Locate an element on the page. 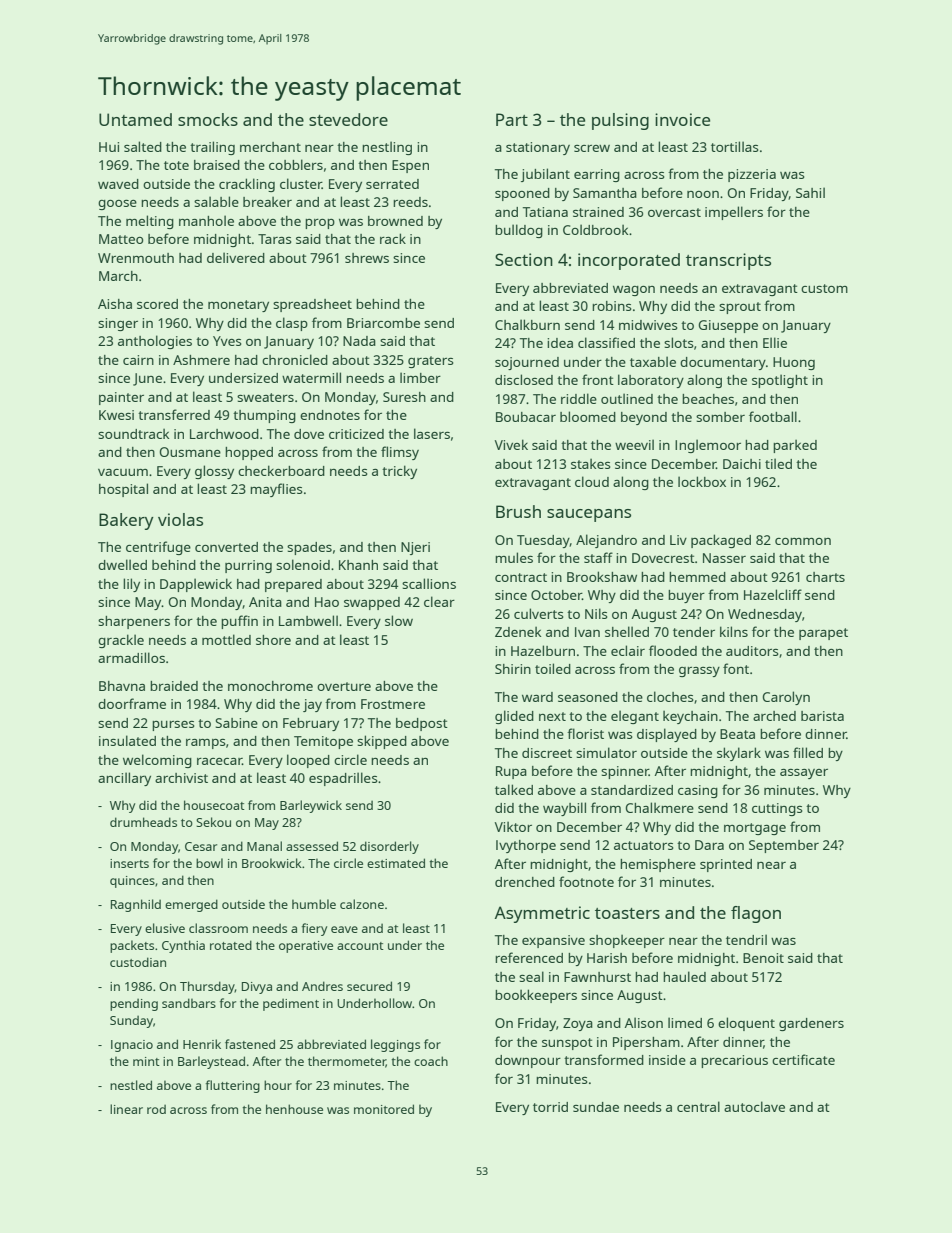  common is located at coordinates (803, 541).
